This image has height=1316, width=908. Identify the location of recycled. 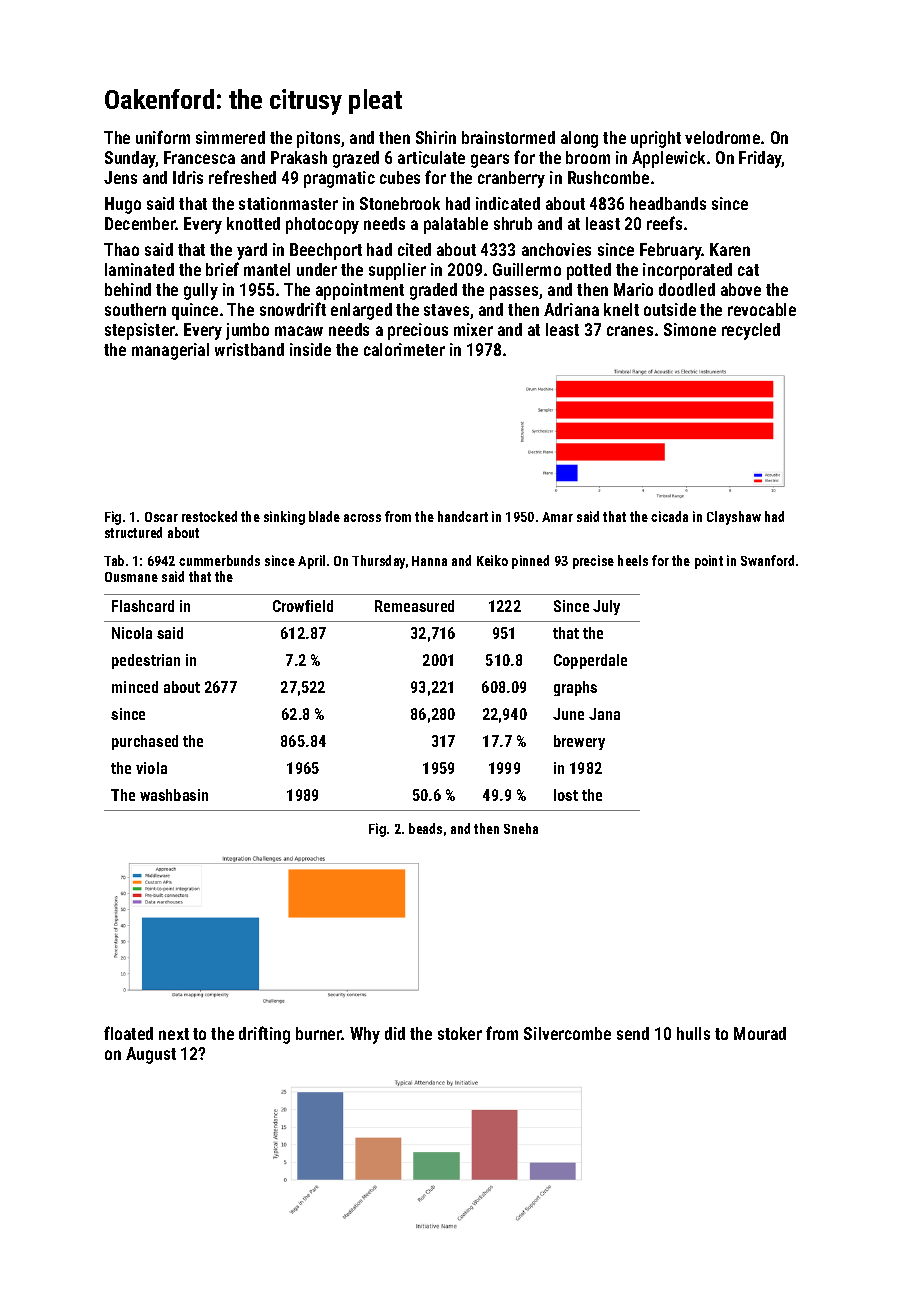
(751, 331).
